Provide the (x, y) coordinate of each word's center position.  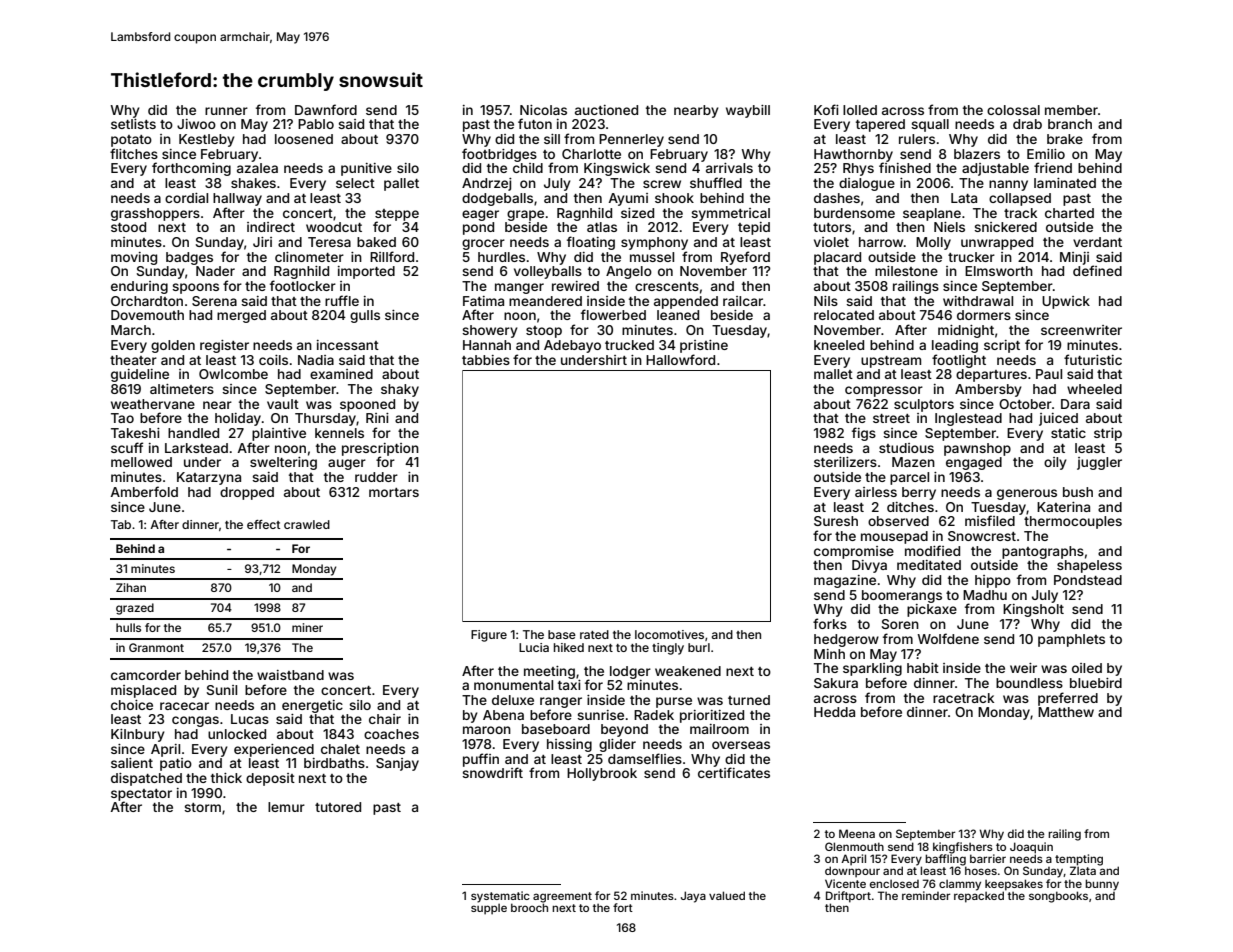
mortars (394, 492)
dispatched (146, 779)
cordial (186, 198)
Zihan (131, 587)
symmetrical (730, 214)
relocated (844, 315)
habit (923, 668)
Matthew (1066, 712)
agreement (562, 897)
